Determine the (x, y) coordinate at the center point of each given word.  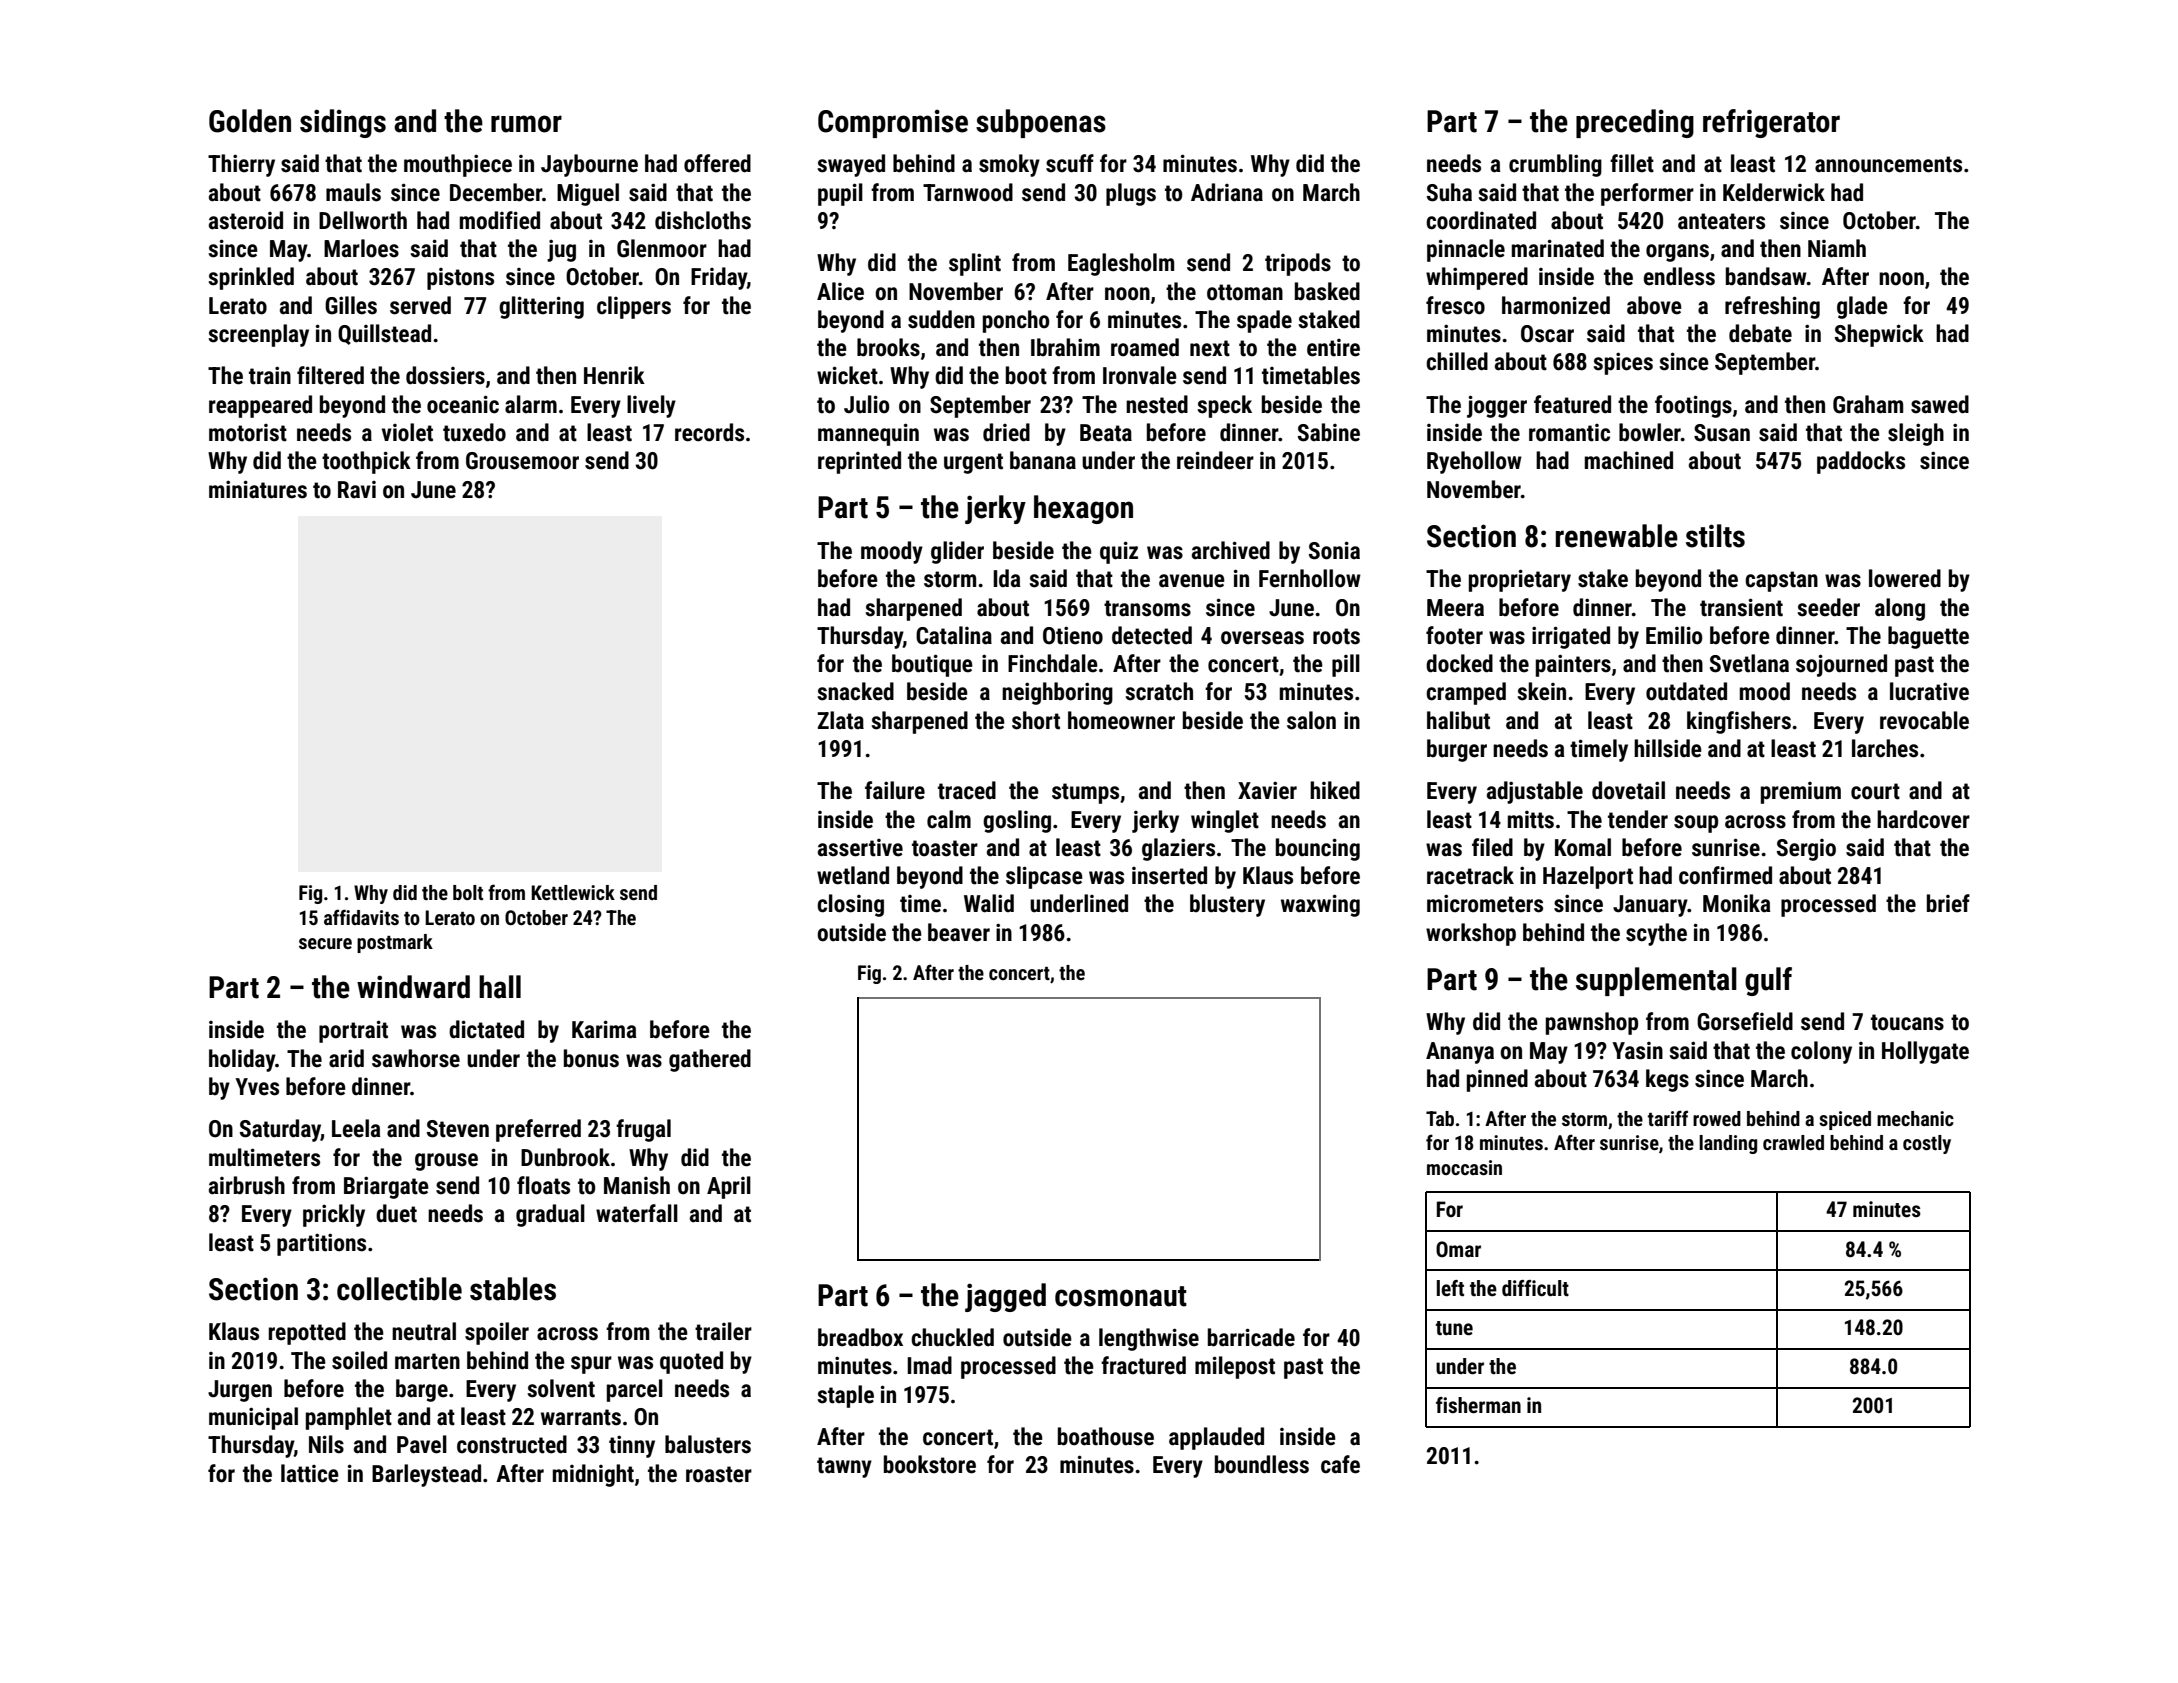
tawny (844, 1467)
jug (561, 251)
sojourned (1841, 665)
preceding (1635, 123)
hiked (1335, 790)
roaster (719, 1474)
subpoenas (1041, 123)
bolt (468, 892)
